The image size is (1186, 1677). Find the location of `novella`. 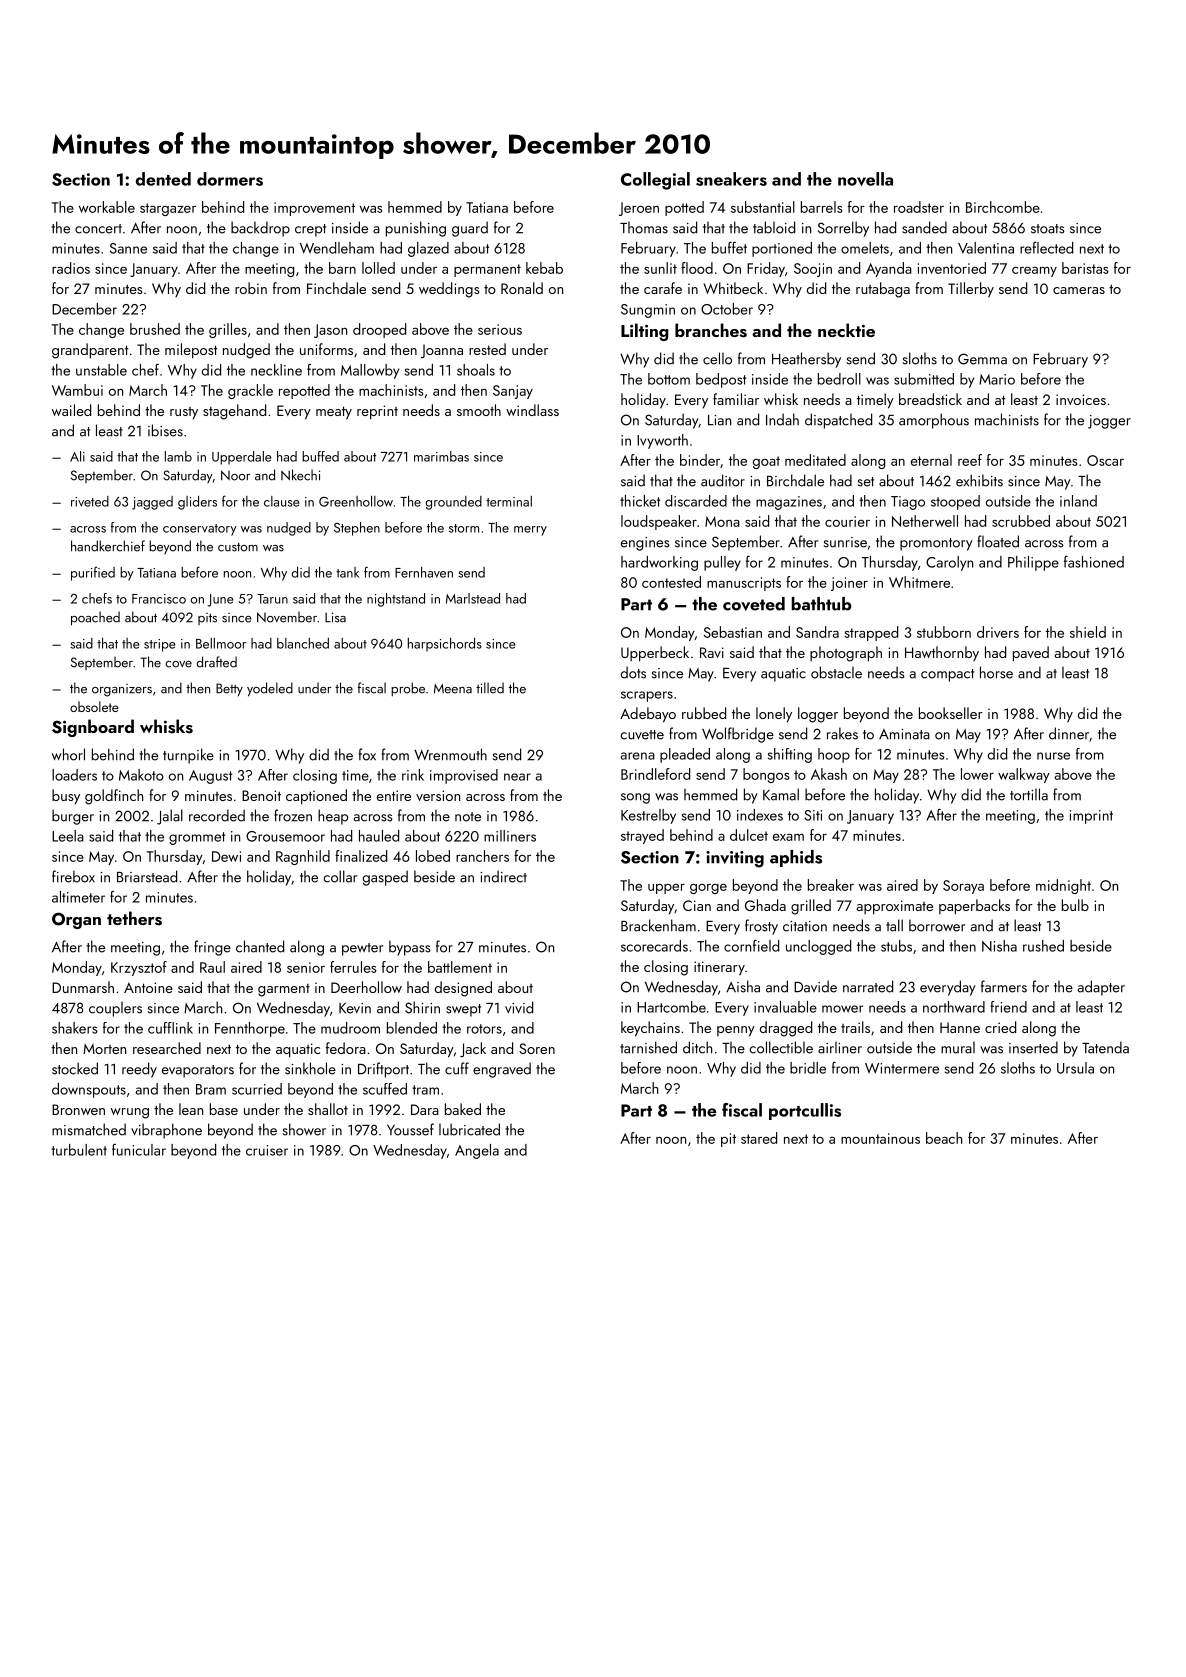

novella is located at coordinates (865, 179).
